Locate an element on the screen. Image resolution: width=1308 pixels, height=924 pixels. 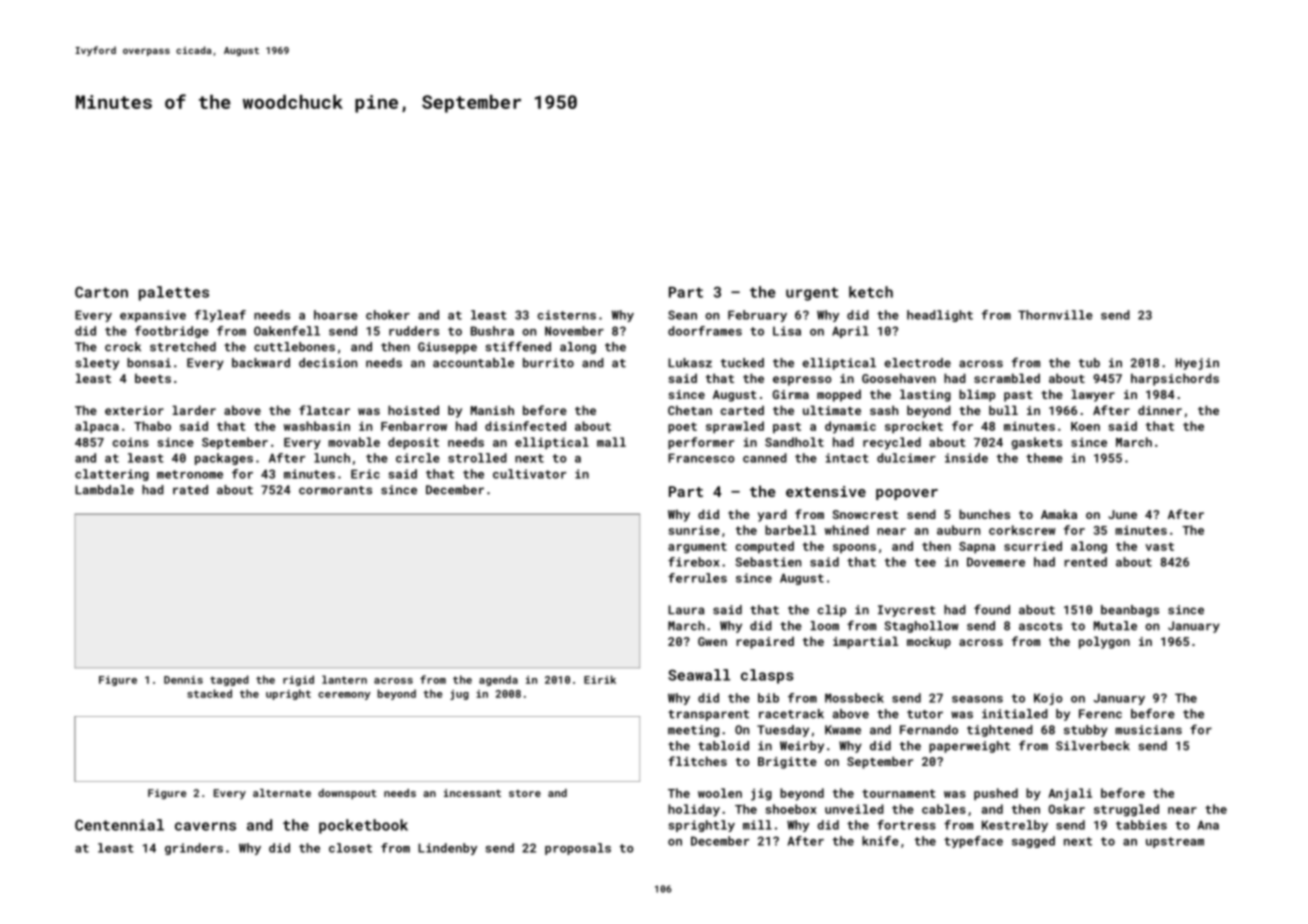
closet is located at coordinates (350, 848).
